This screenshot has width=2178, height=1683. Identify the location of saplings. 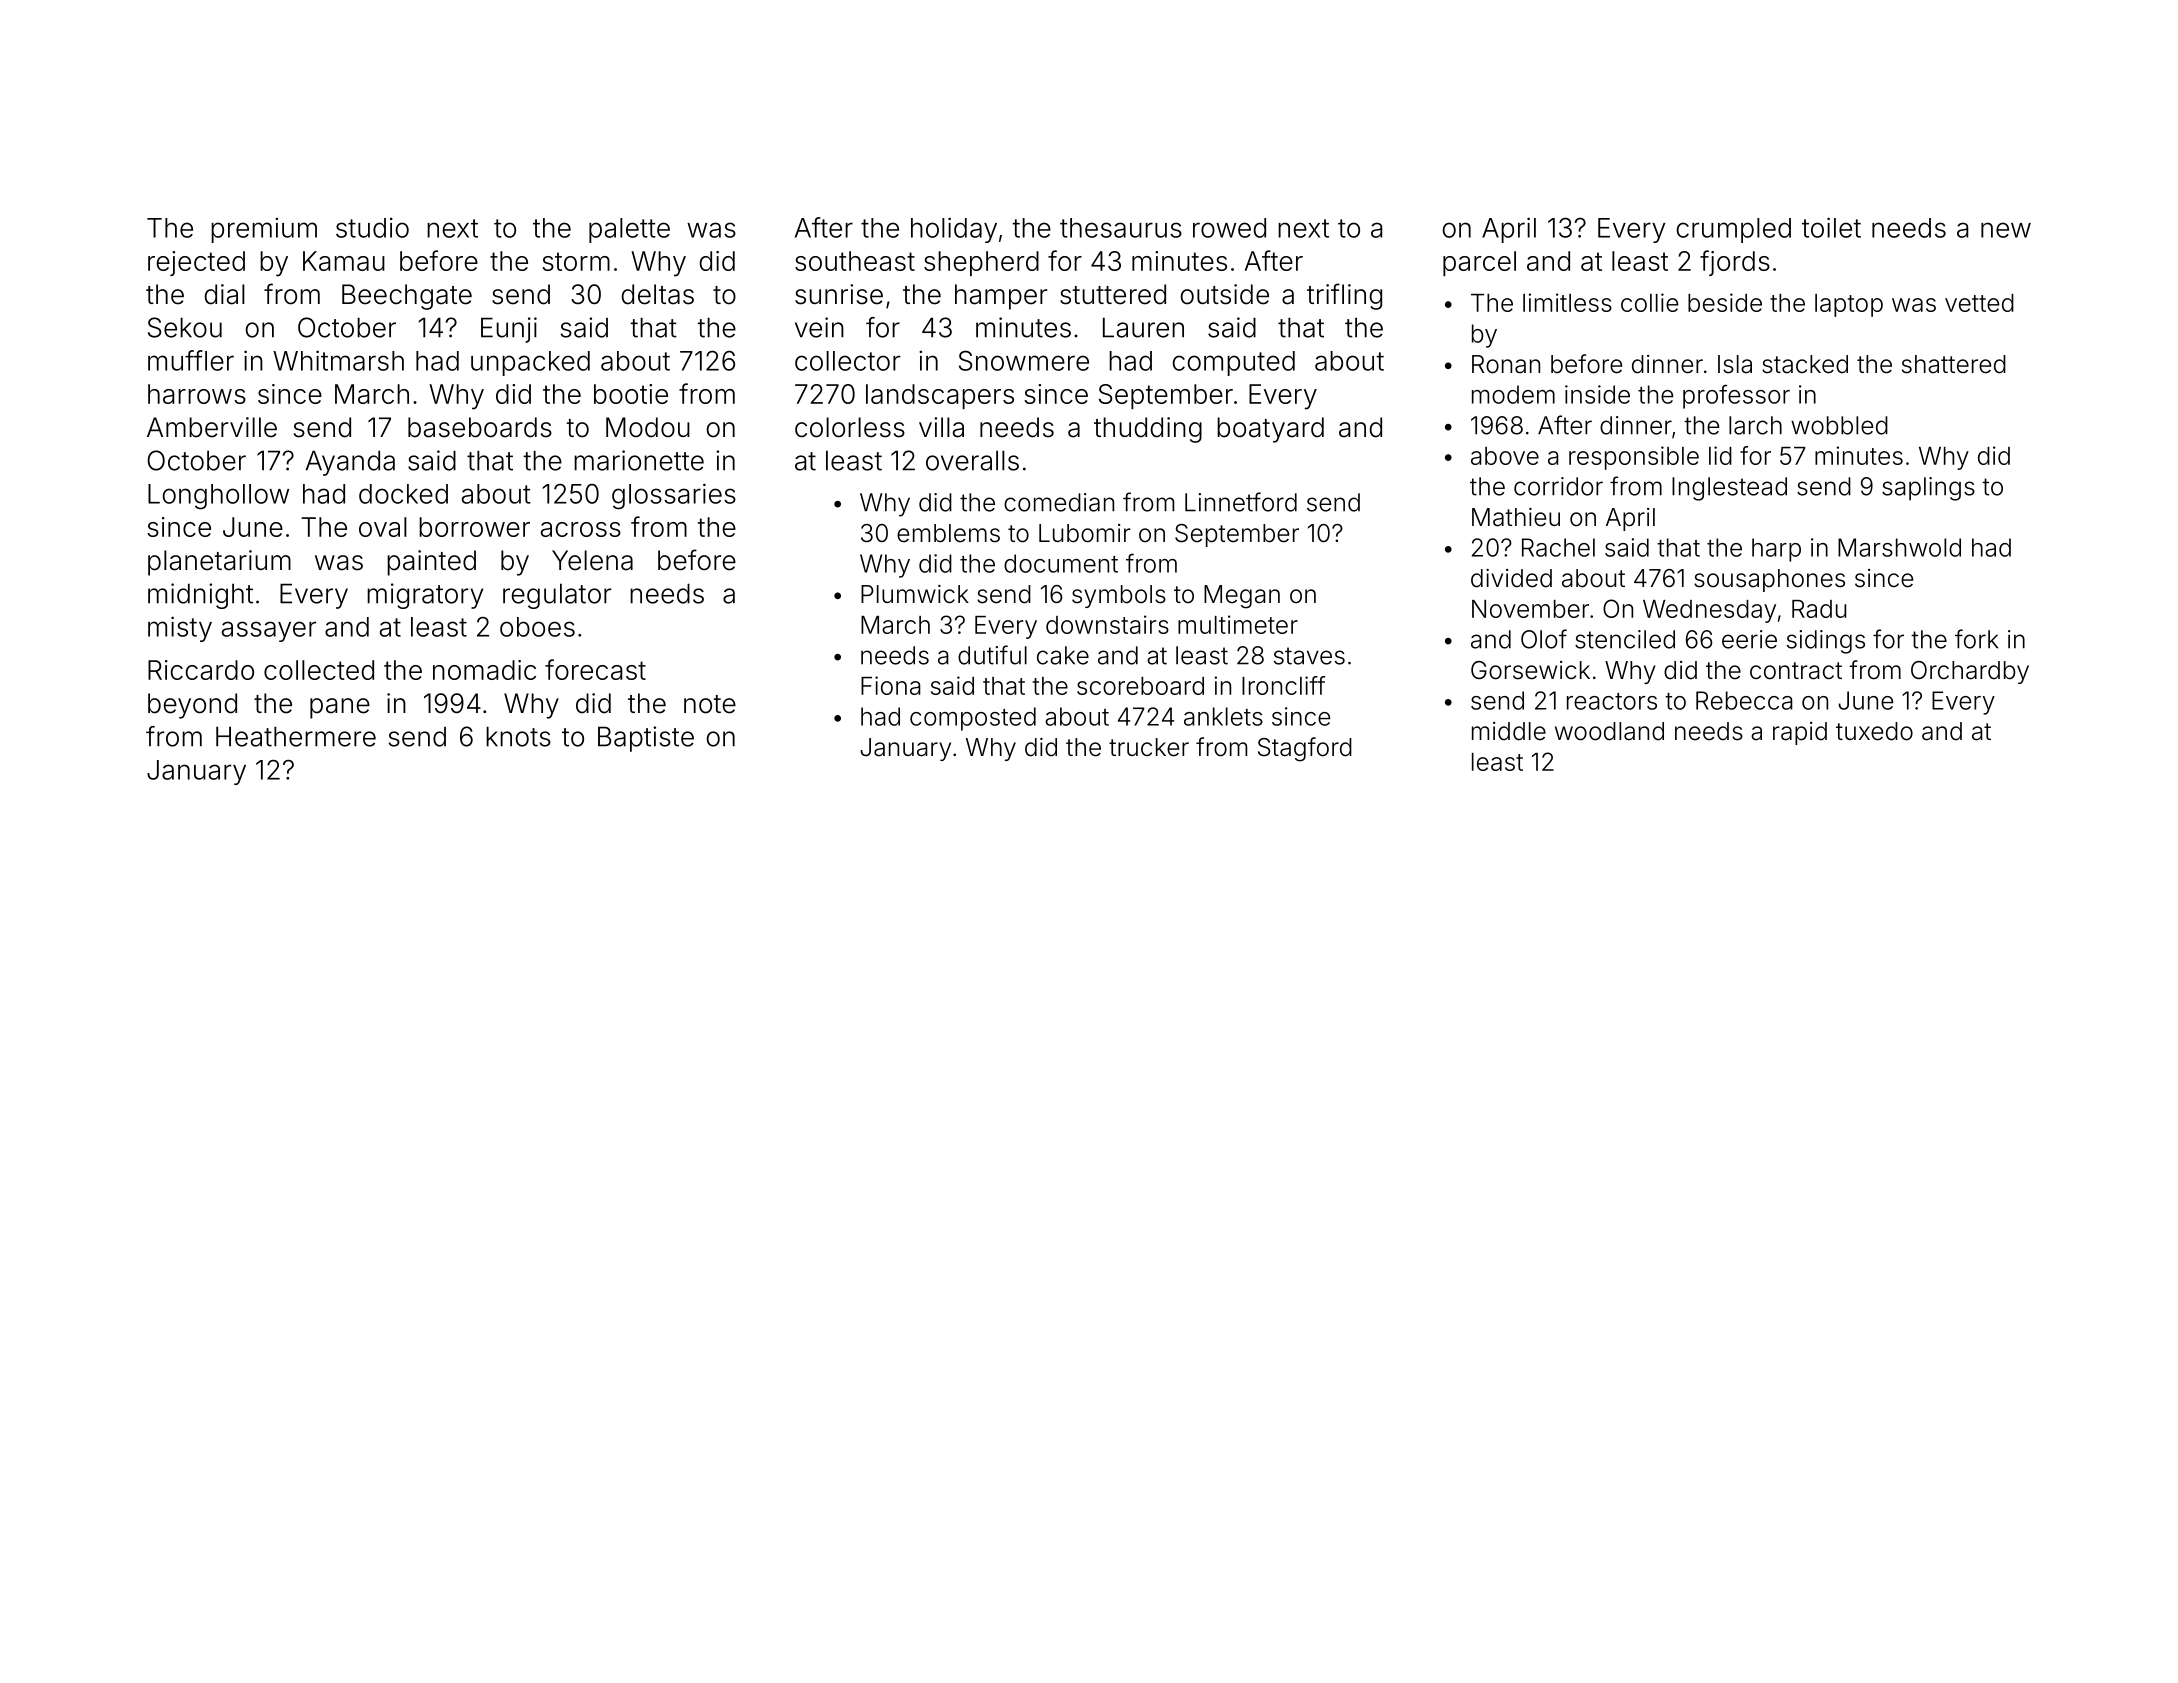
(1928, 489).
